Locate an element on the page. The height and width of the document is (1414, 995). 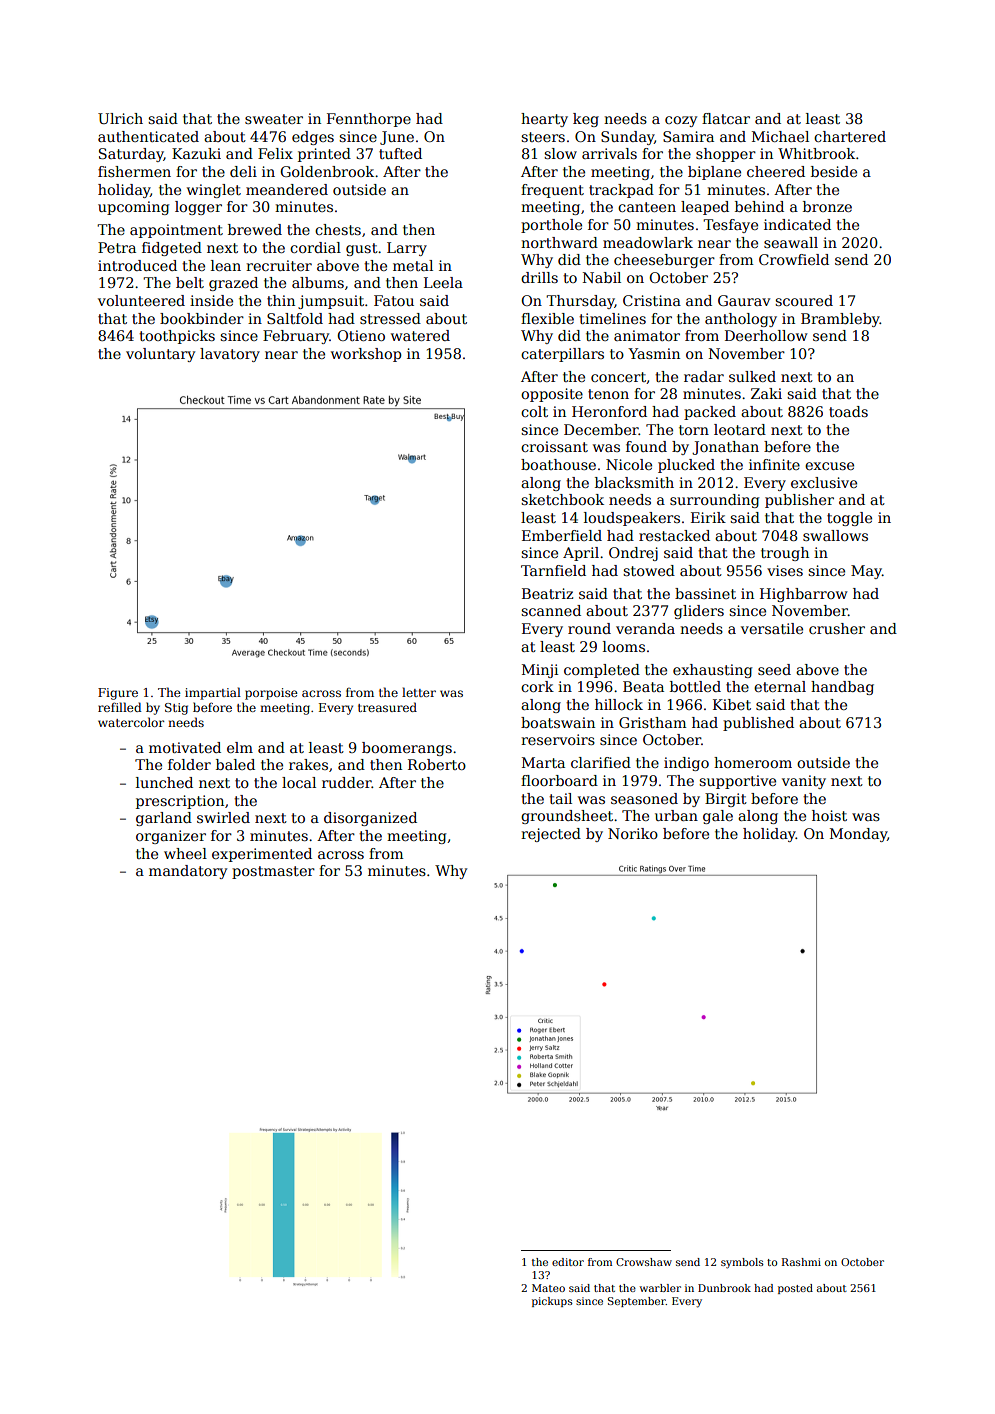
porpoise is located at coordinates (271, 694).
